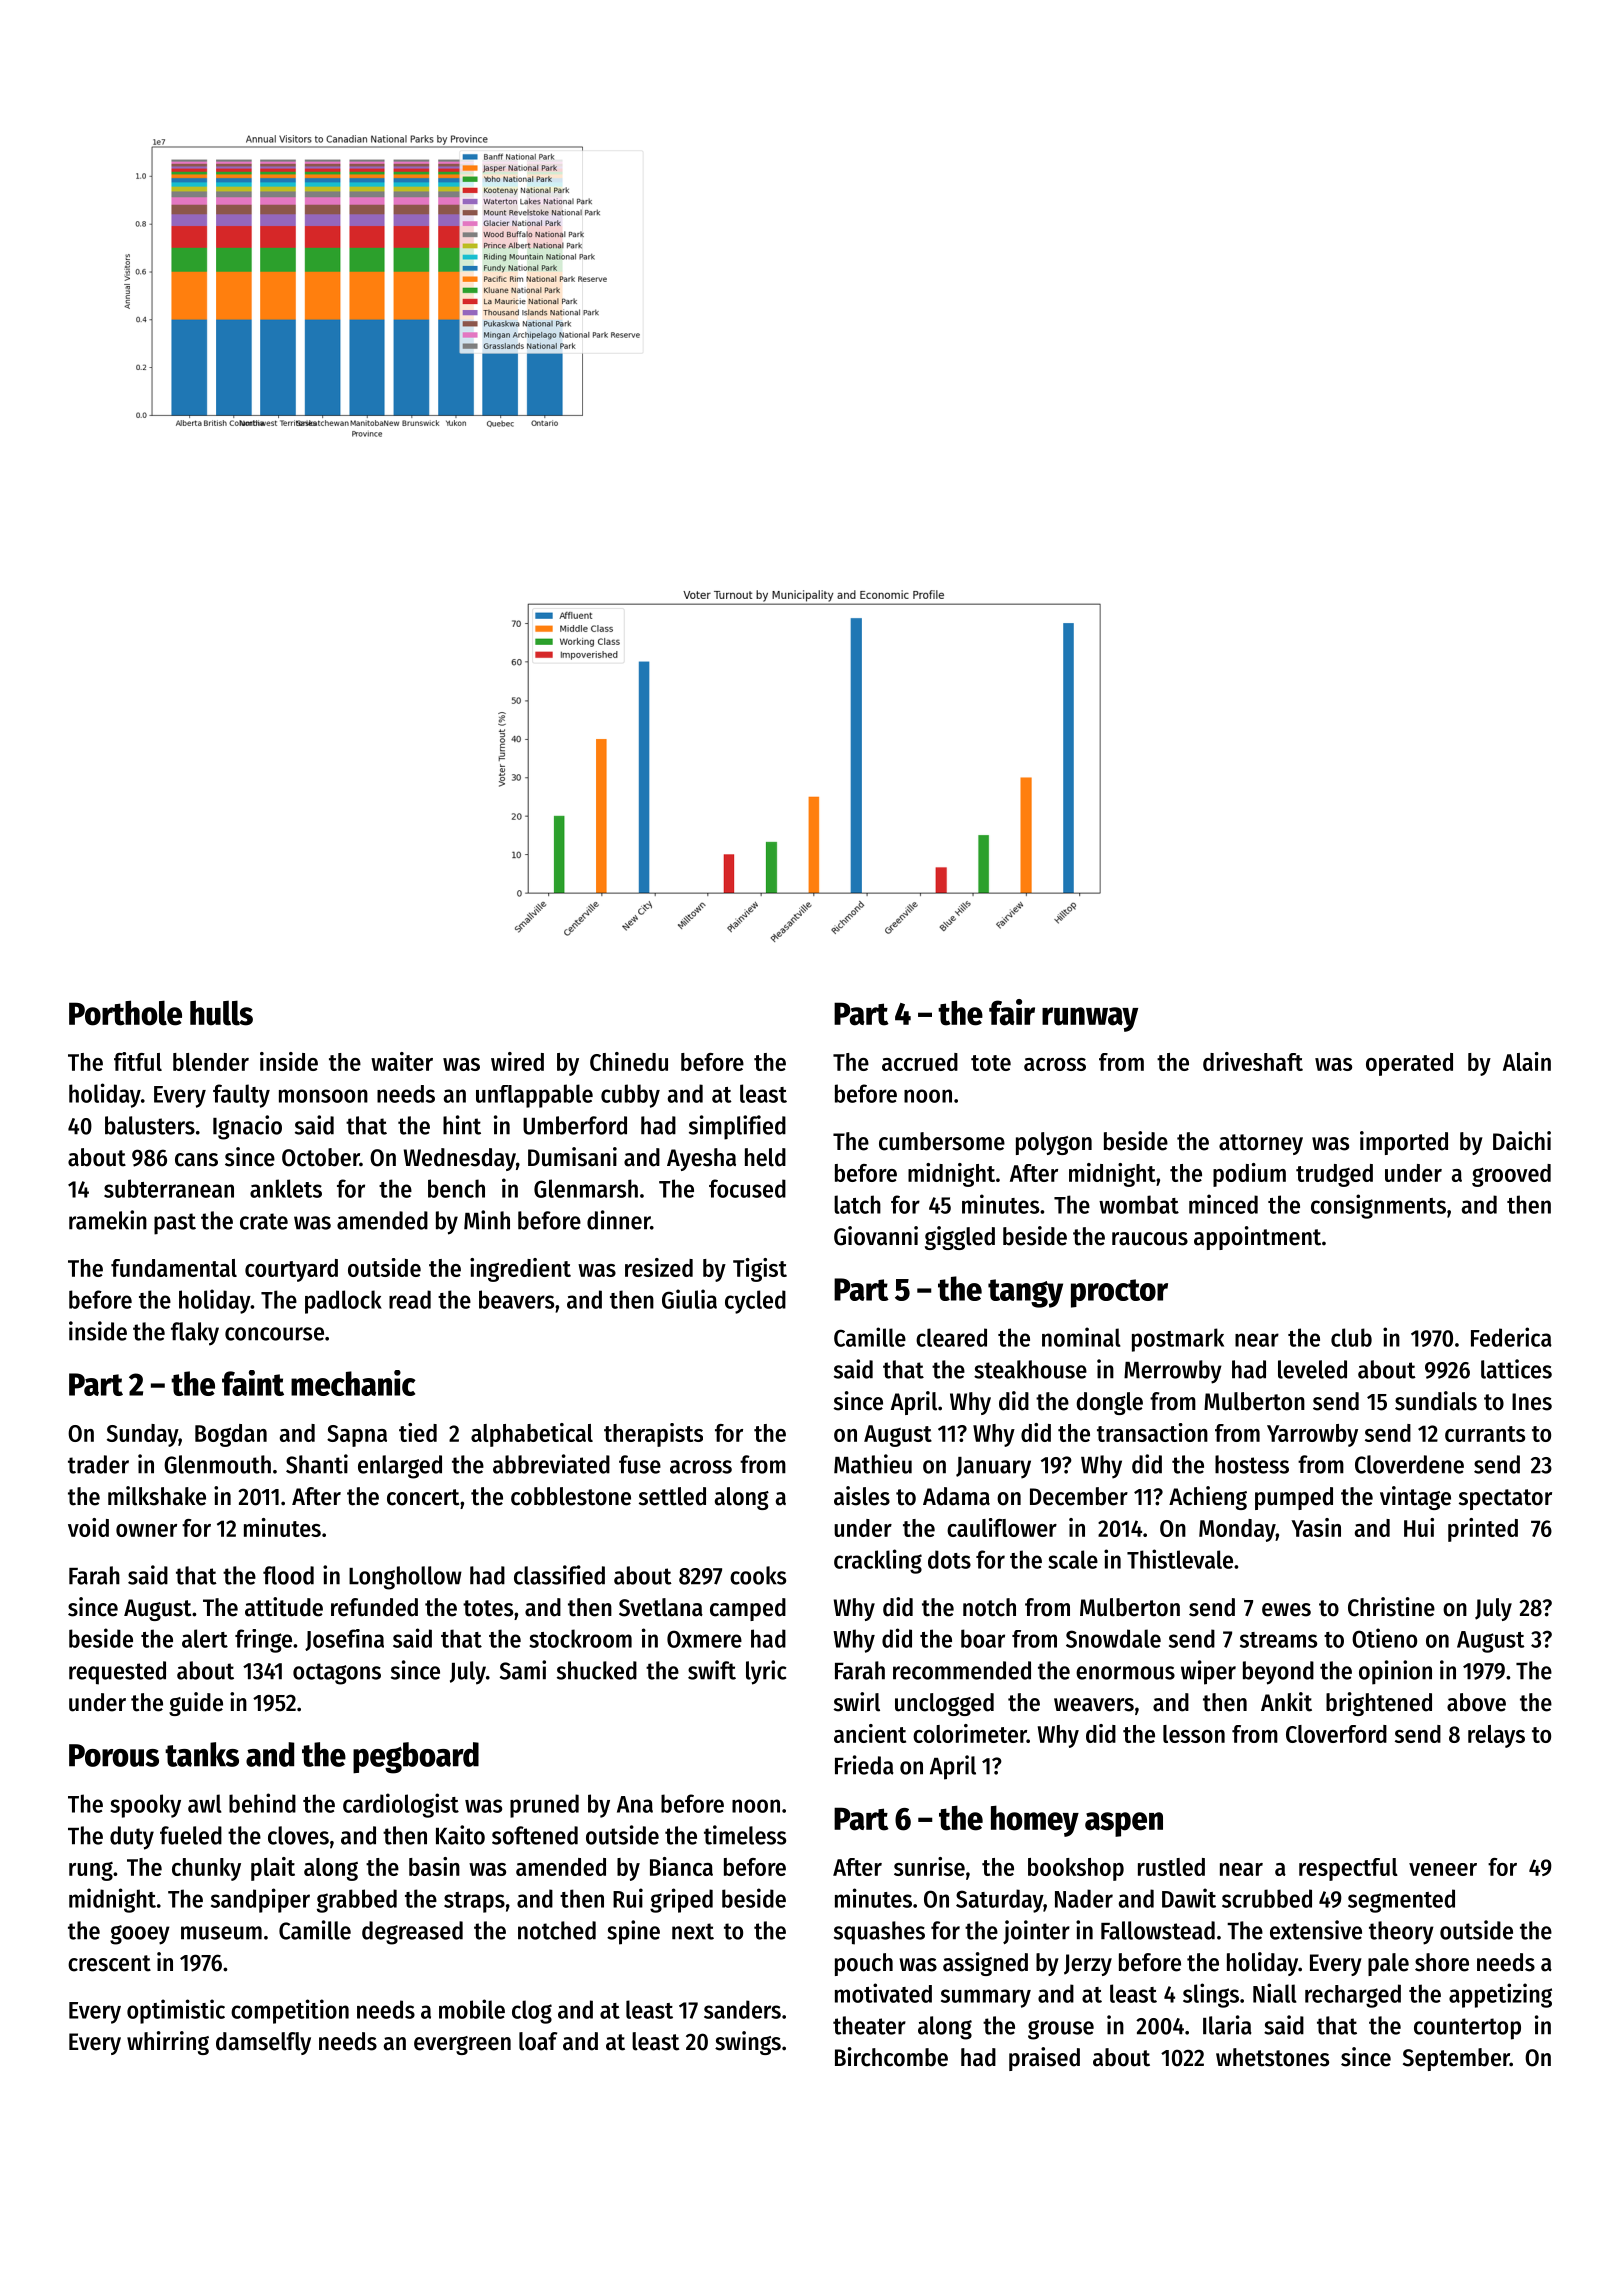 This screenshot has height=2292, width=1620. I want to click on Alain, so click(1527, 1061).
